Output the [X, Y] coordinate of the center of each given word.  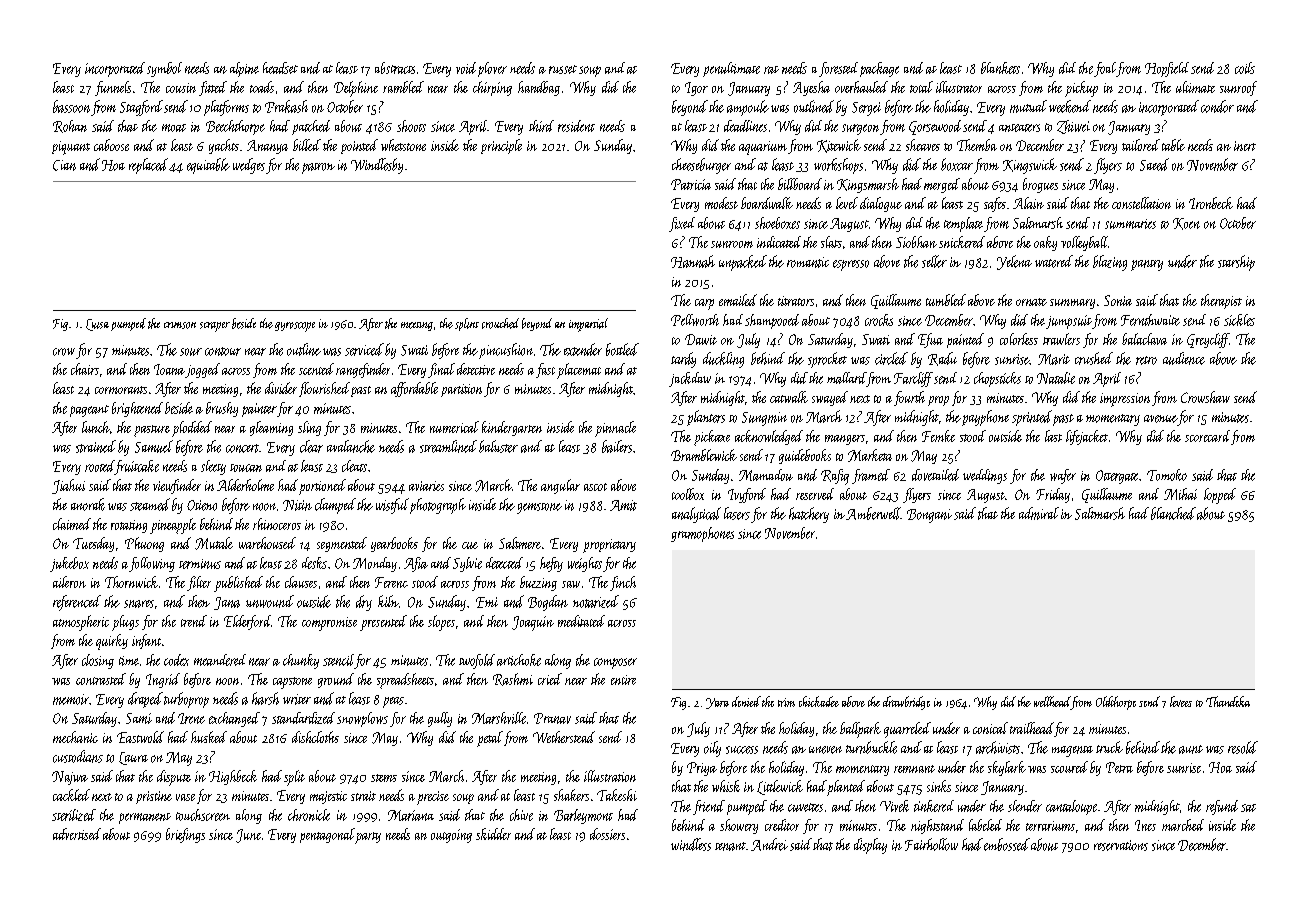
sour [191, 352]
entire [623, 680]
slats [831, 242]
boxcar [957, 164]
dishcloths [315, 737]
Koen [1186, 224]
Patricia [691, 184]
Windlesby [377, 166]
